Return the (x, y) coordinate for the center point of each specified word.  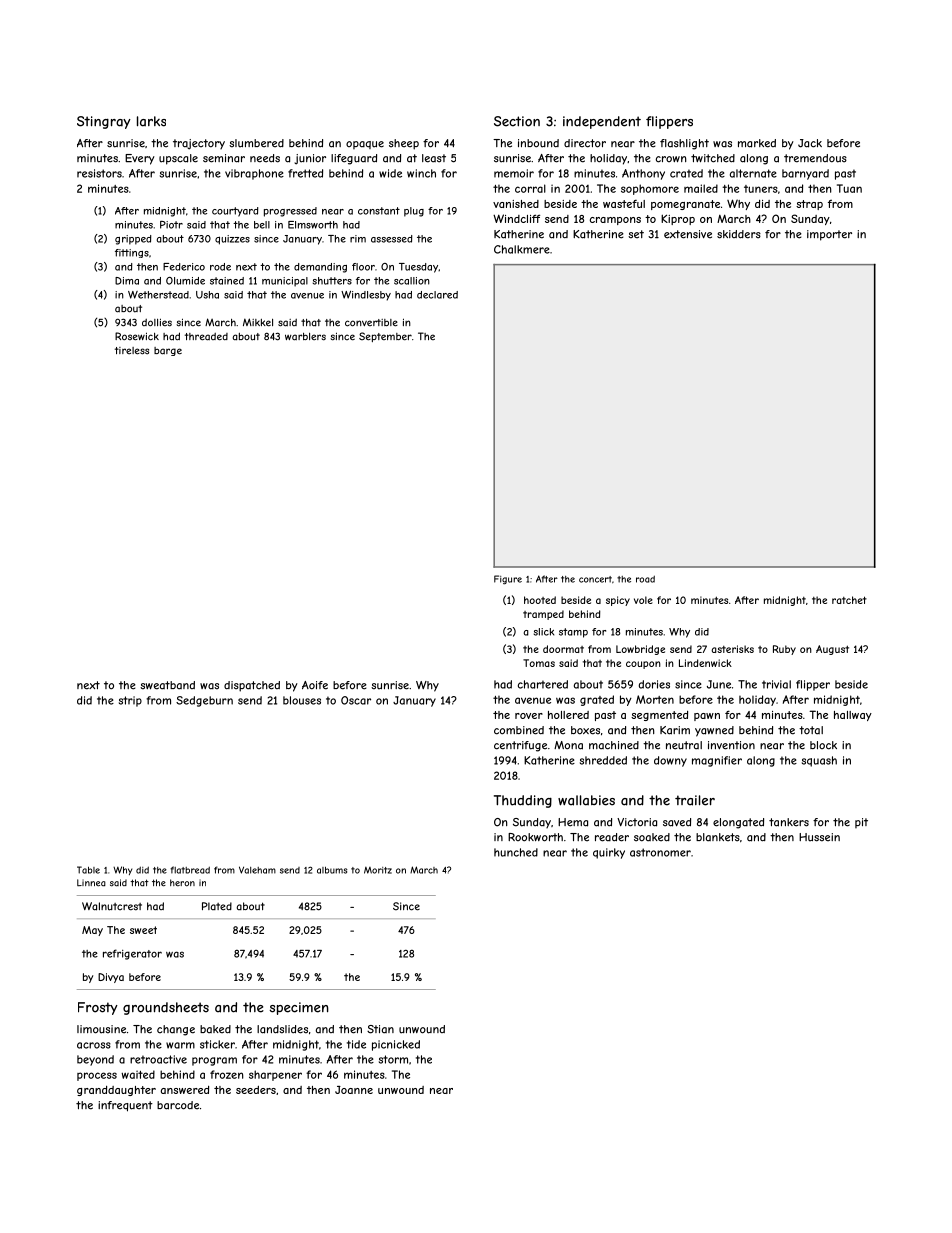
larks (151, 121)
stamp (573, 633)
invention (731, 745)
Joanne (354, 1090)
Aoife (315, 685)
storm (393, 1059)
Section (517, 121)
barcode (178, 1105)
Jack (810, 143)
